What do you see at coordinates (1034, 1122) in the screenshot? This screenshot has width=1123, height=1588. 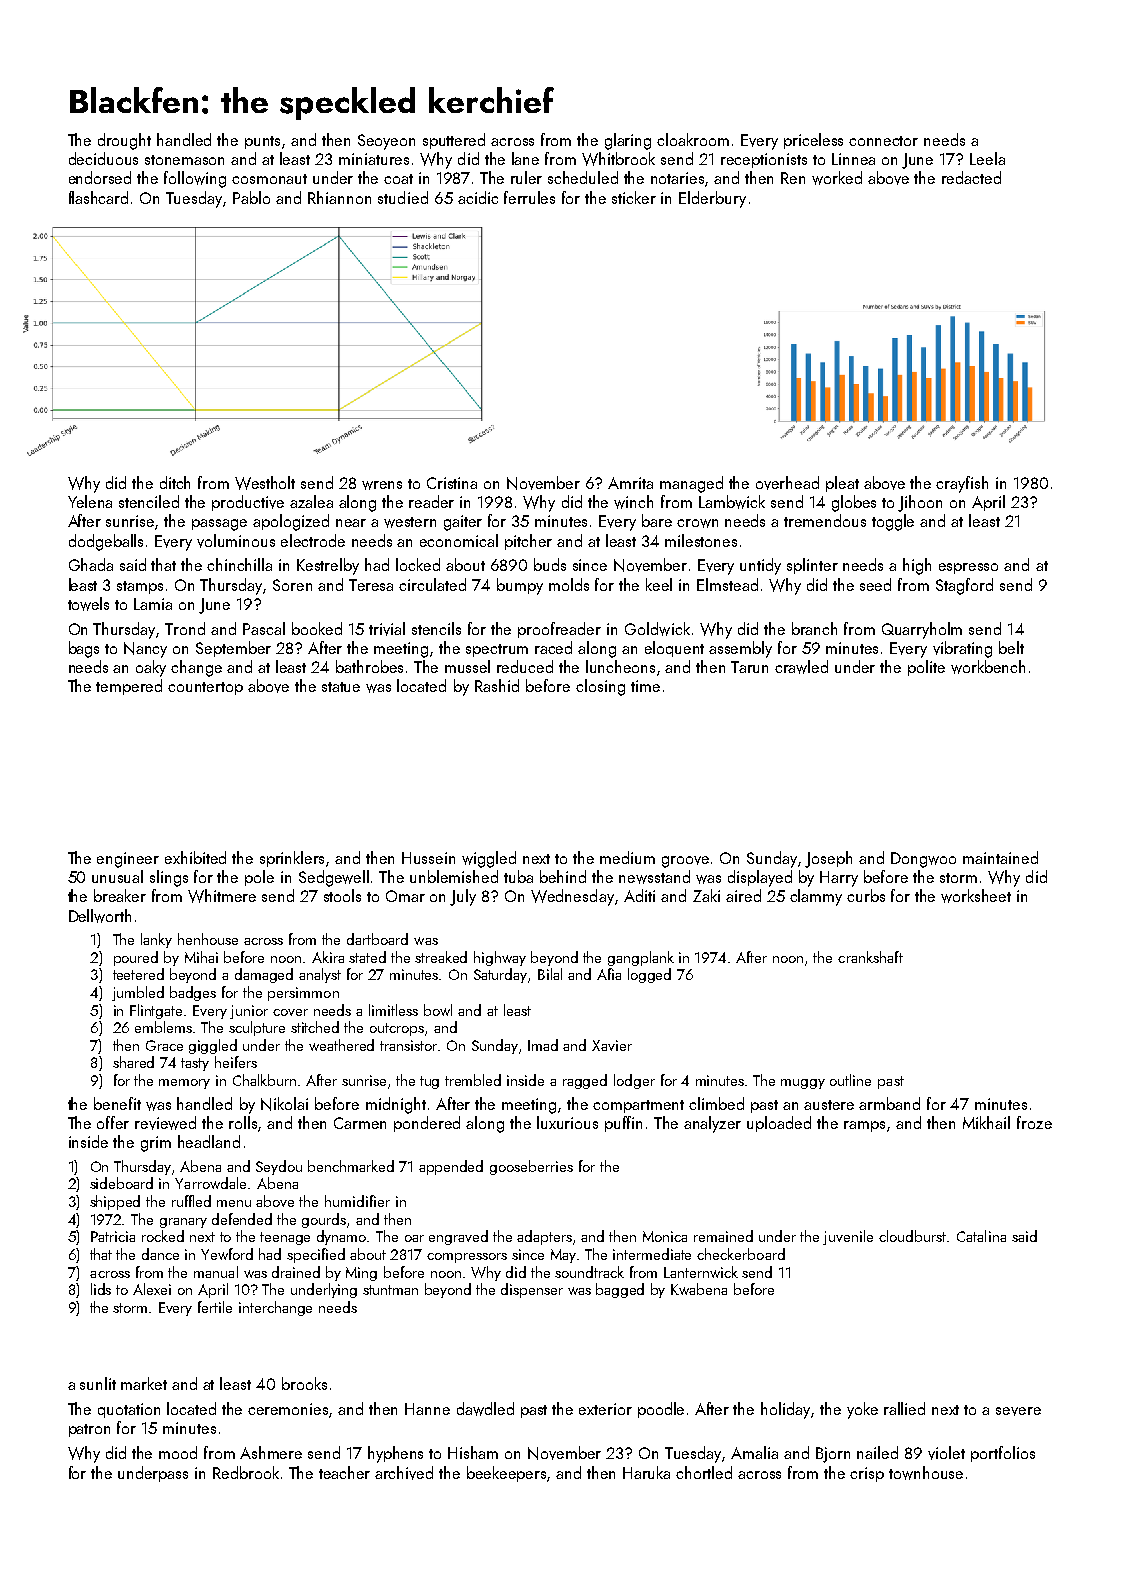 I see `froze` at bounding box center [1034, 1122].
